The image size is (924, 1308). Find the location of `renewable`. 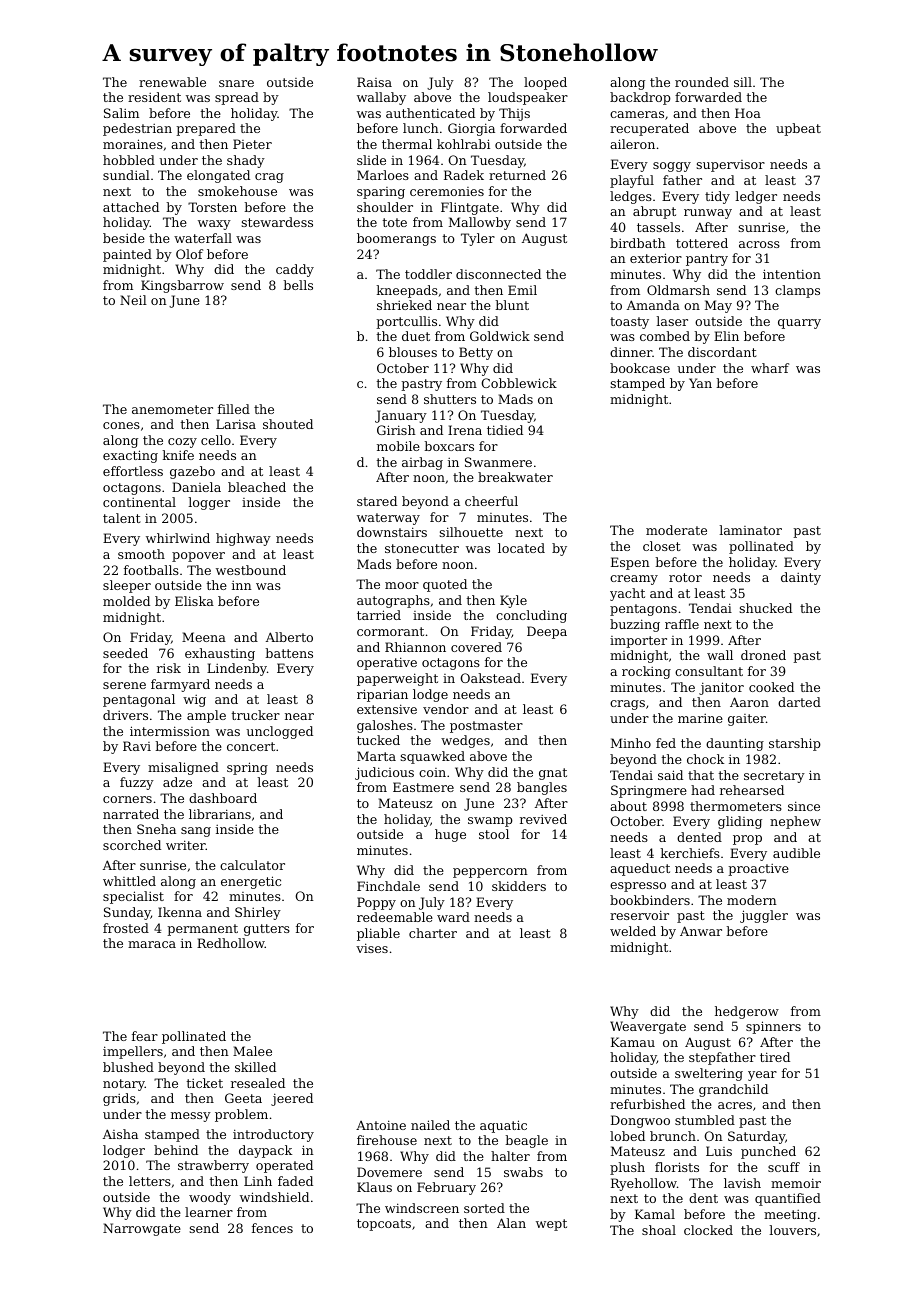

renewable is located at coordinates (172, 82).
